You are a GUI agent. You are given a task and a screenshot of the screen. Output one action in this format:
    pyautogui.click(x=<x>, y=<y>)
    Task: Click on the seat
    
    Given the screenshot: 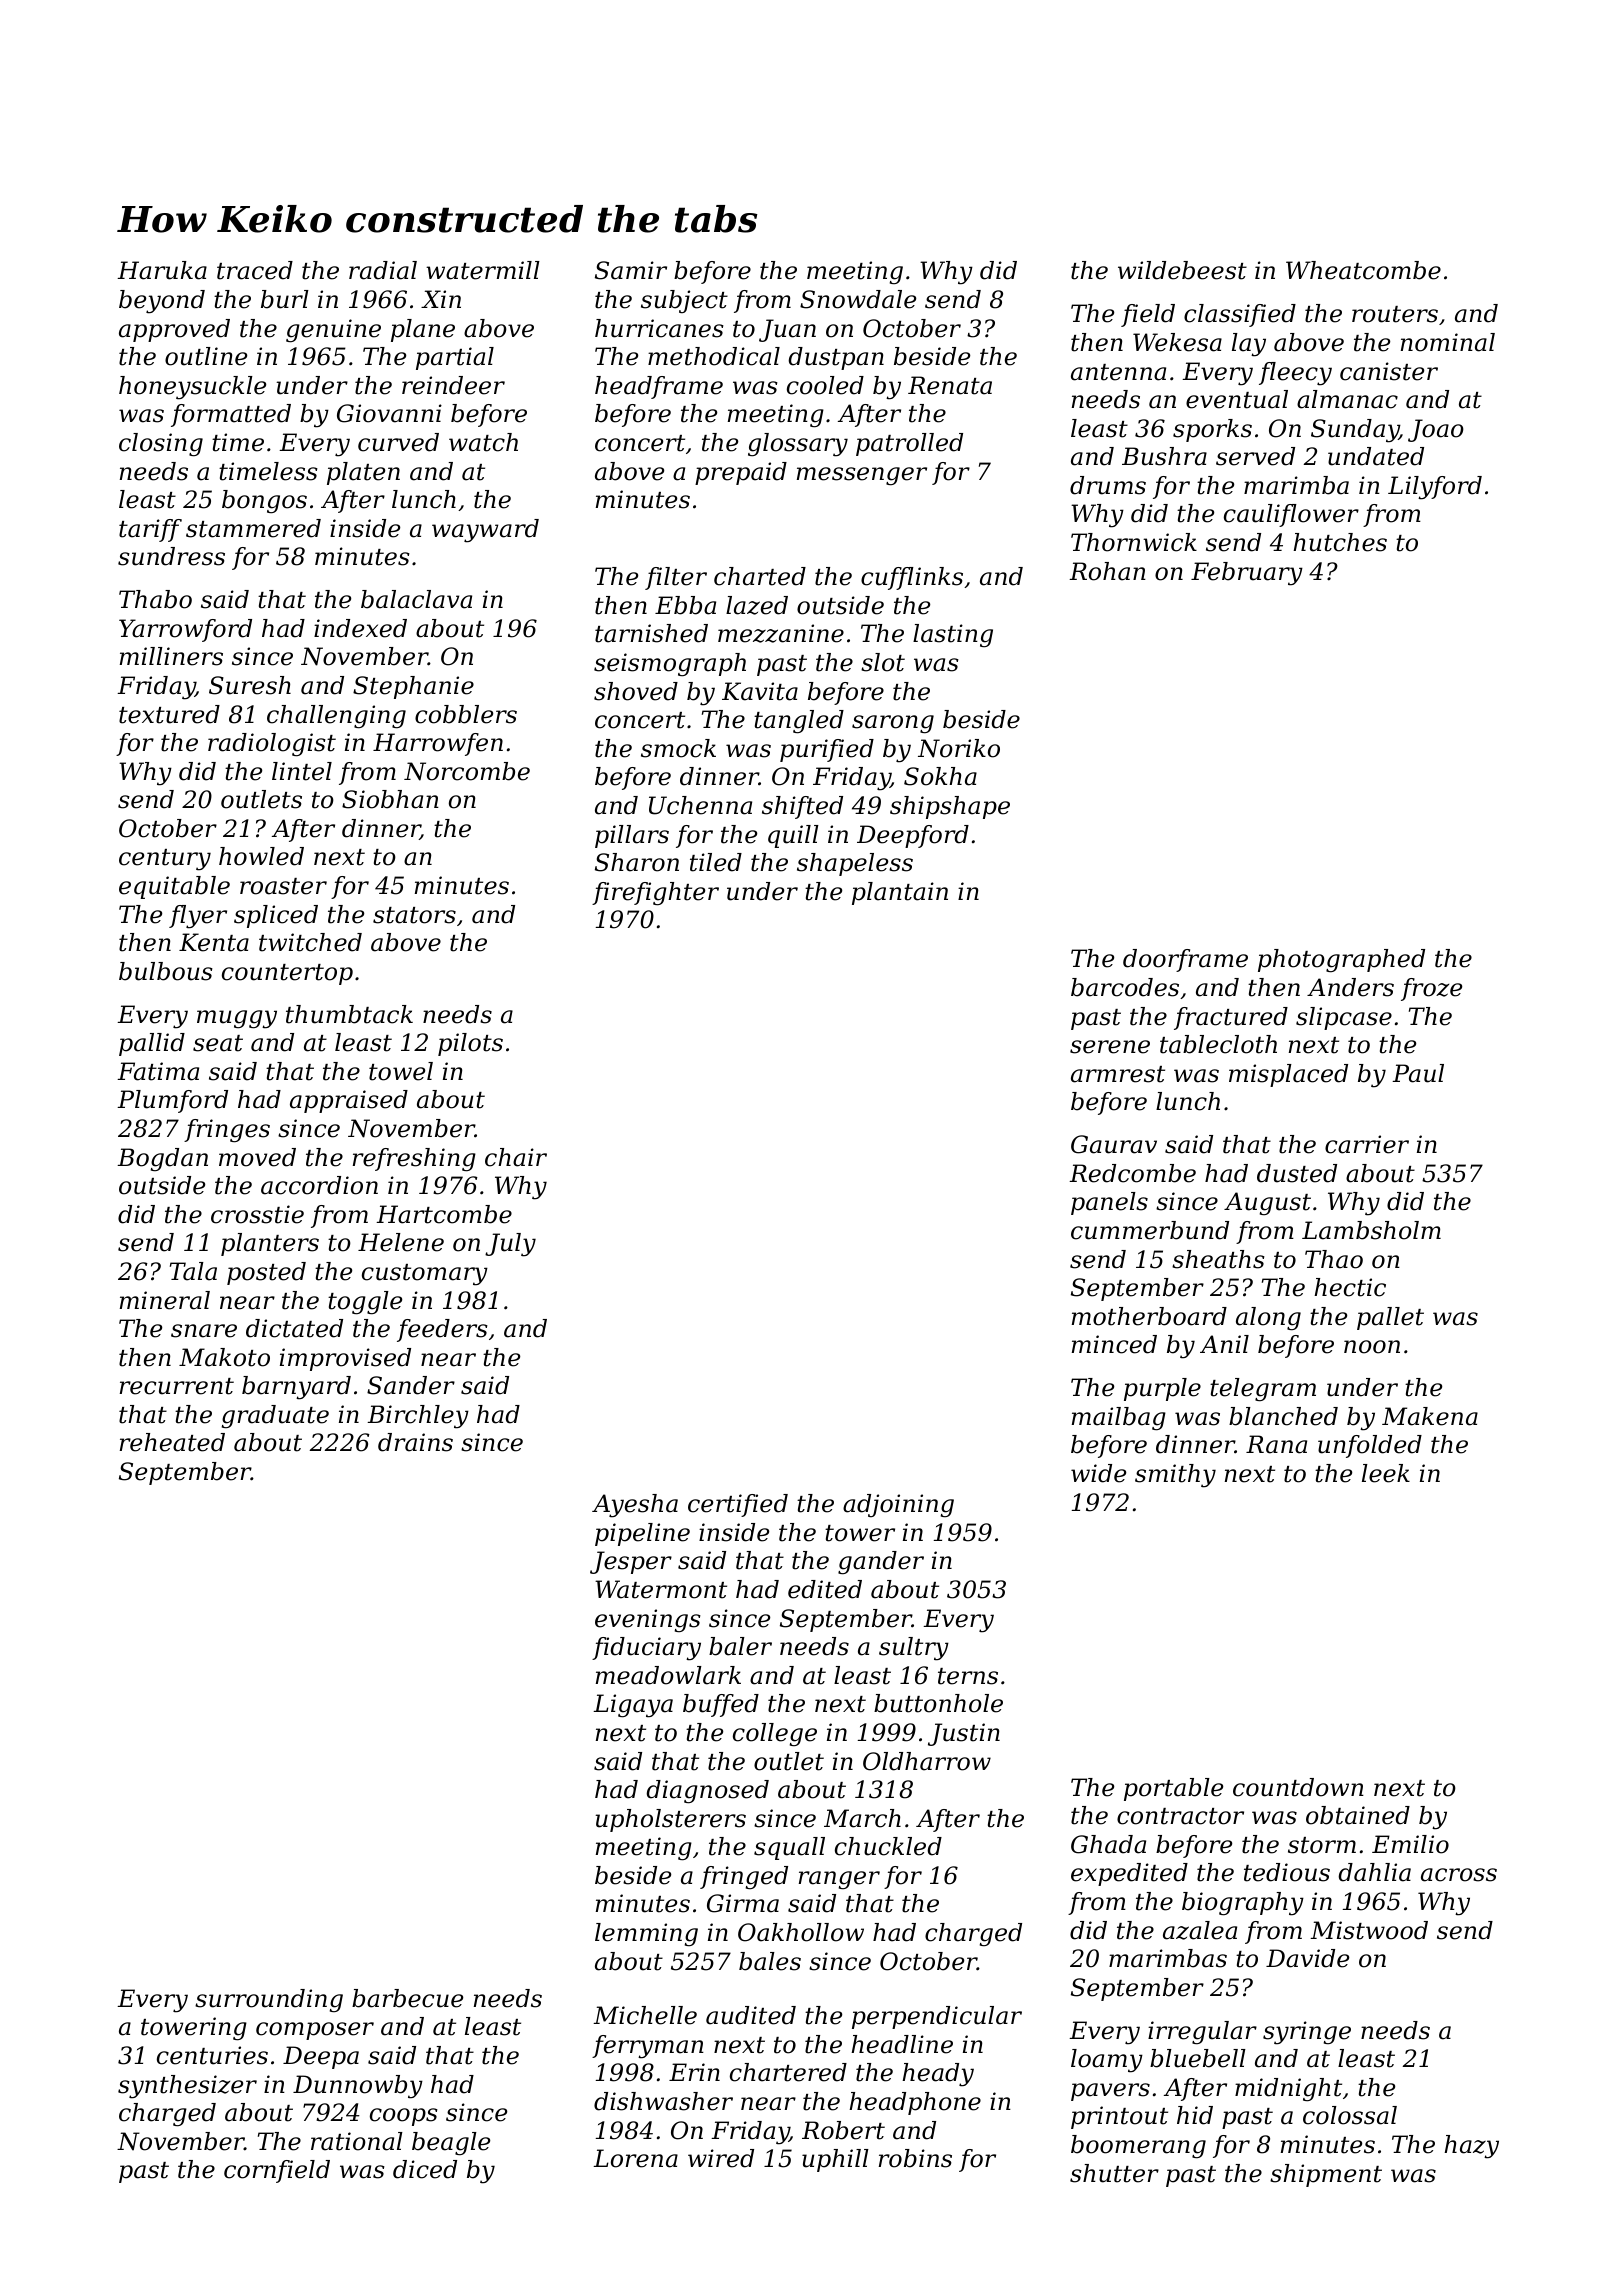 What is the action you would take?
    pyautogui.click(x=218, y=1043)
